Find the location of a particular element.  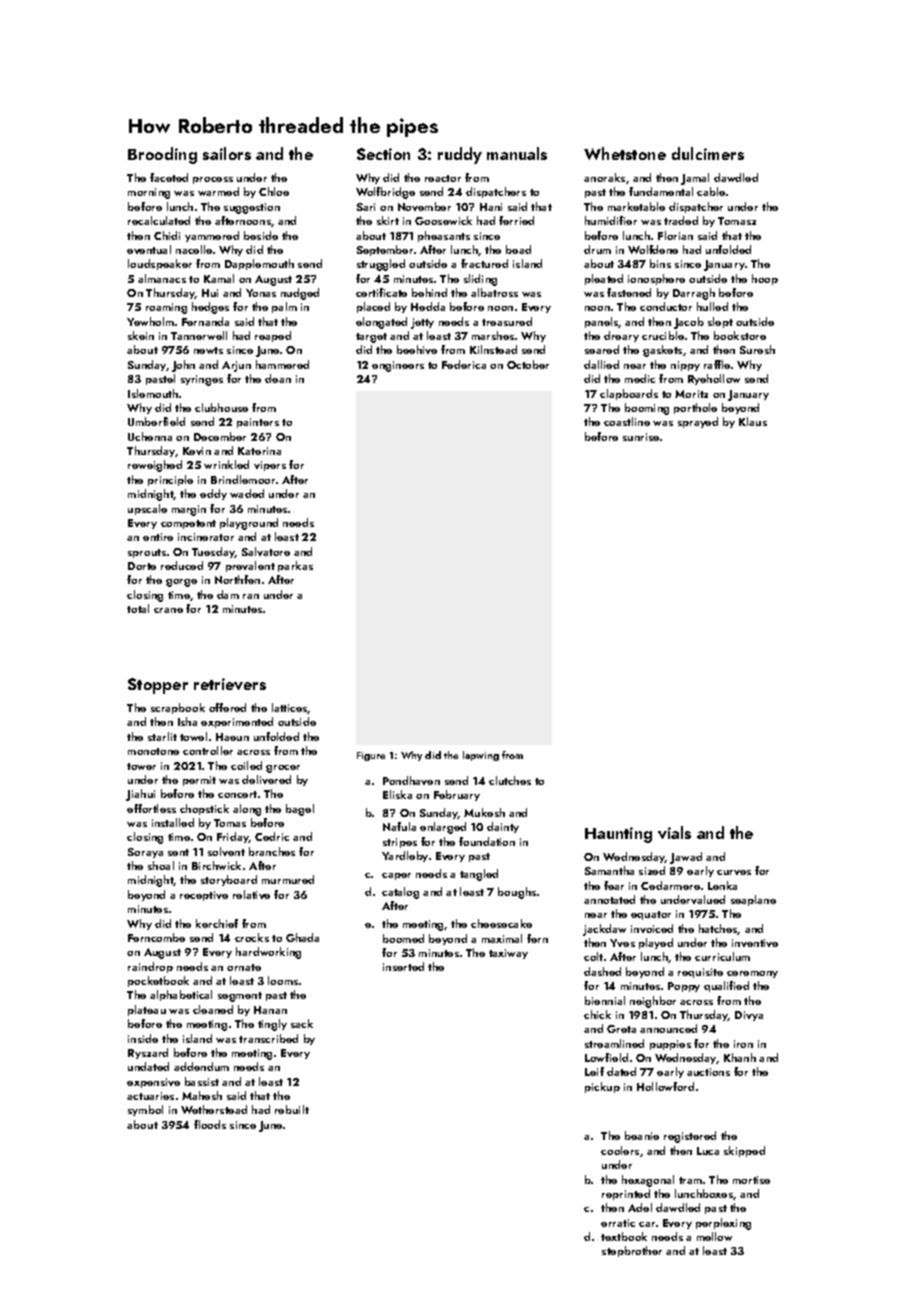

floods is located at coordinates (210, 1124).
